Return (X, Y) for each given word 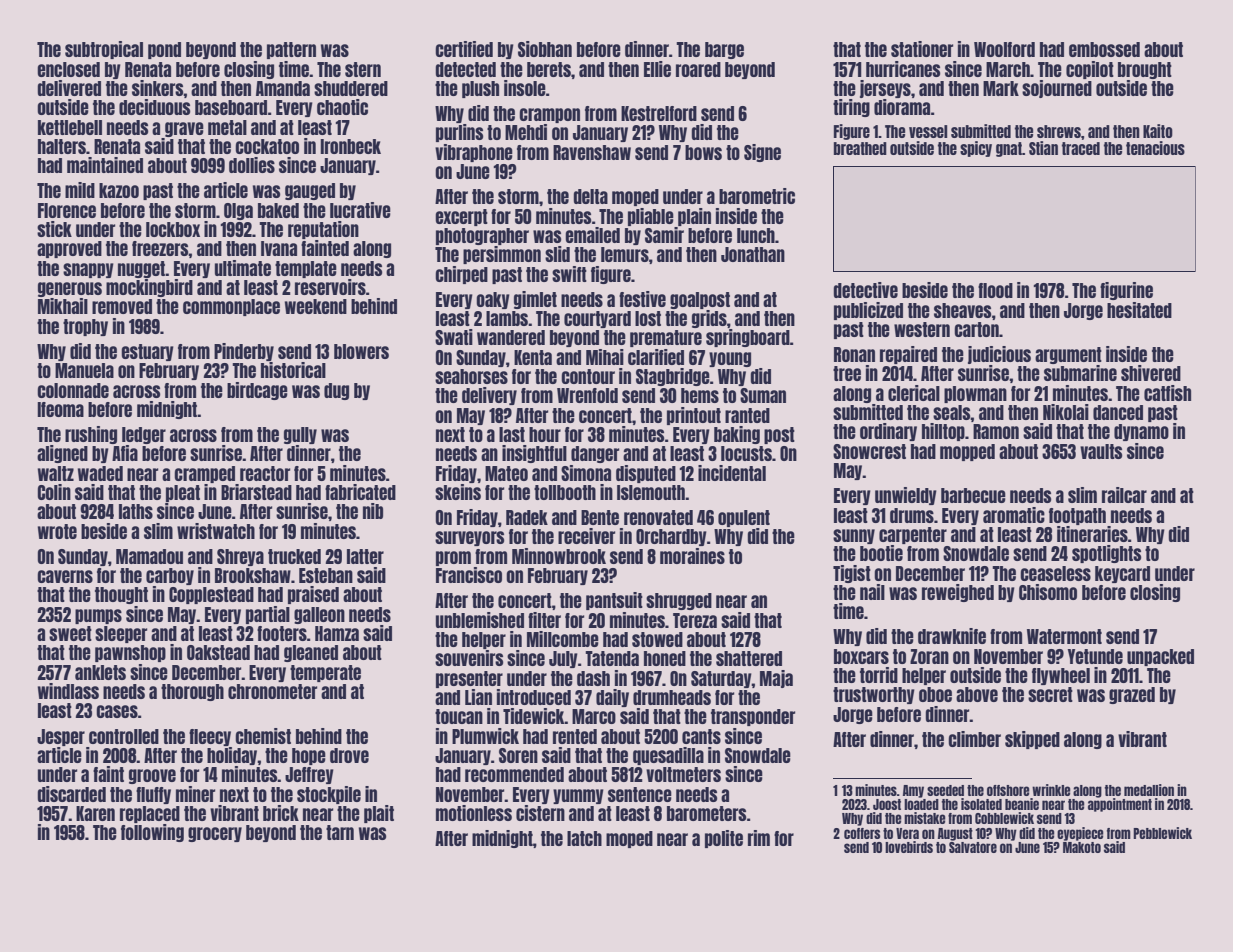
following (152, 833)
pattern (291, 50)
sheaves (962, 310)
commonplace (231, 307)
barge (724, 50)
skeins (458, 492)
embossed (1104, 49)
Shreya (240, 557)
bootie (881, 553)
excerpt (461, 217)
